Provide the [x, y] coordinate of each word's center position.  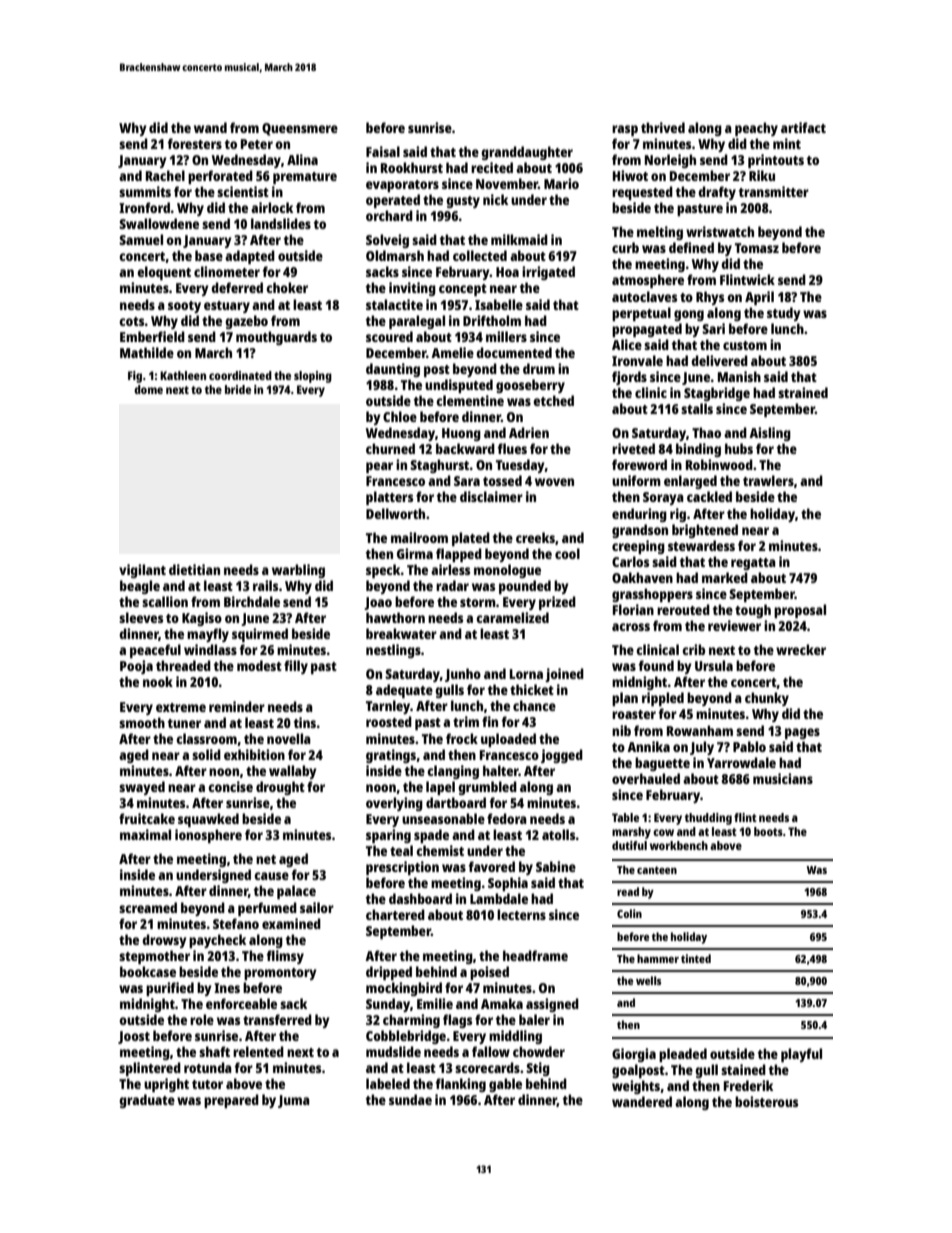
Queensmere [300, 129]
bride [238, 389]
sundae [410, 1099]
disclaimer [491, 496]
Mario [561, 183]
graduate [147, 1101]
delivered [719, 360]
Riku [762, 175]
